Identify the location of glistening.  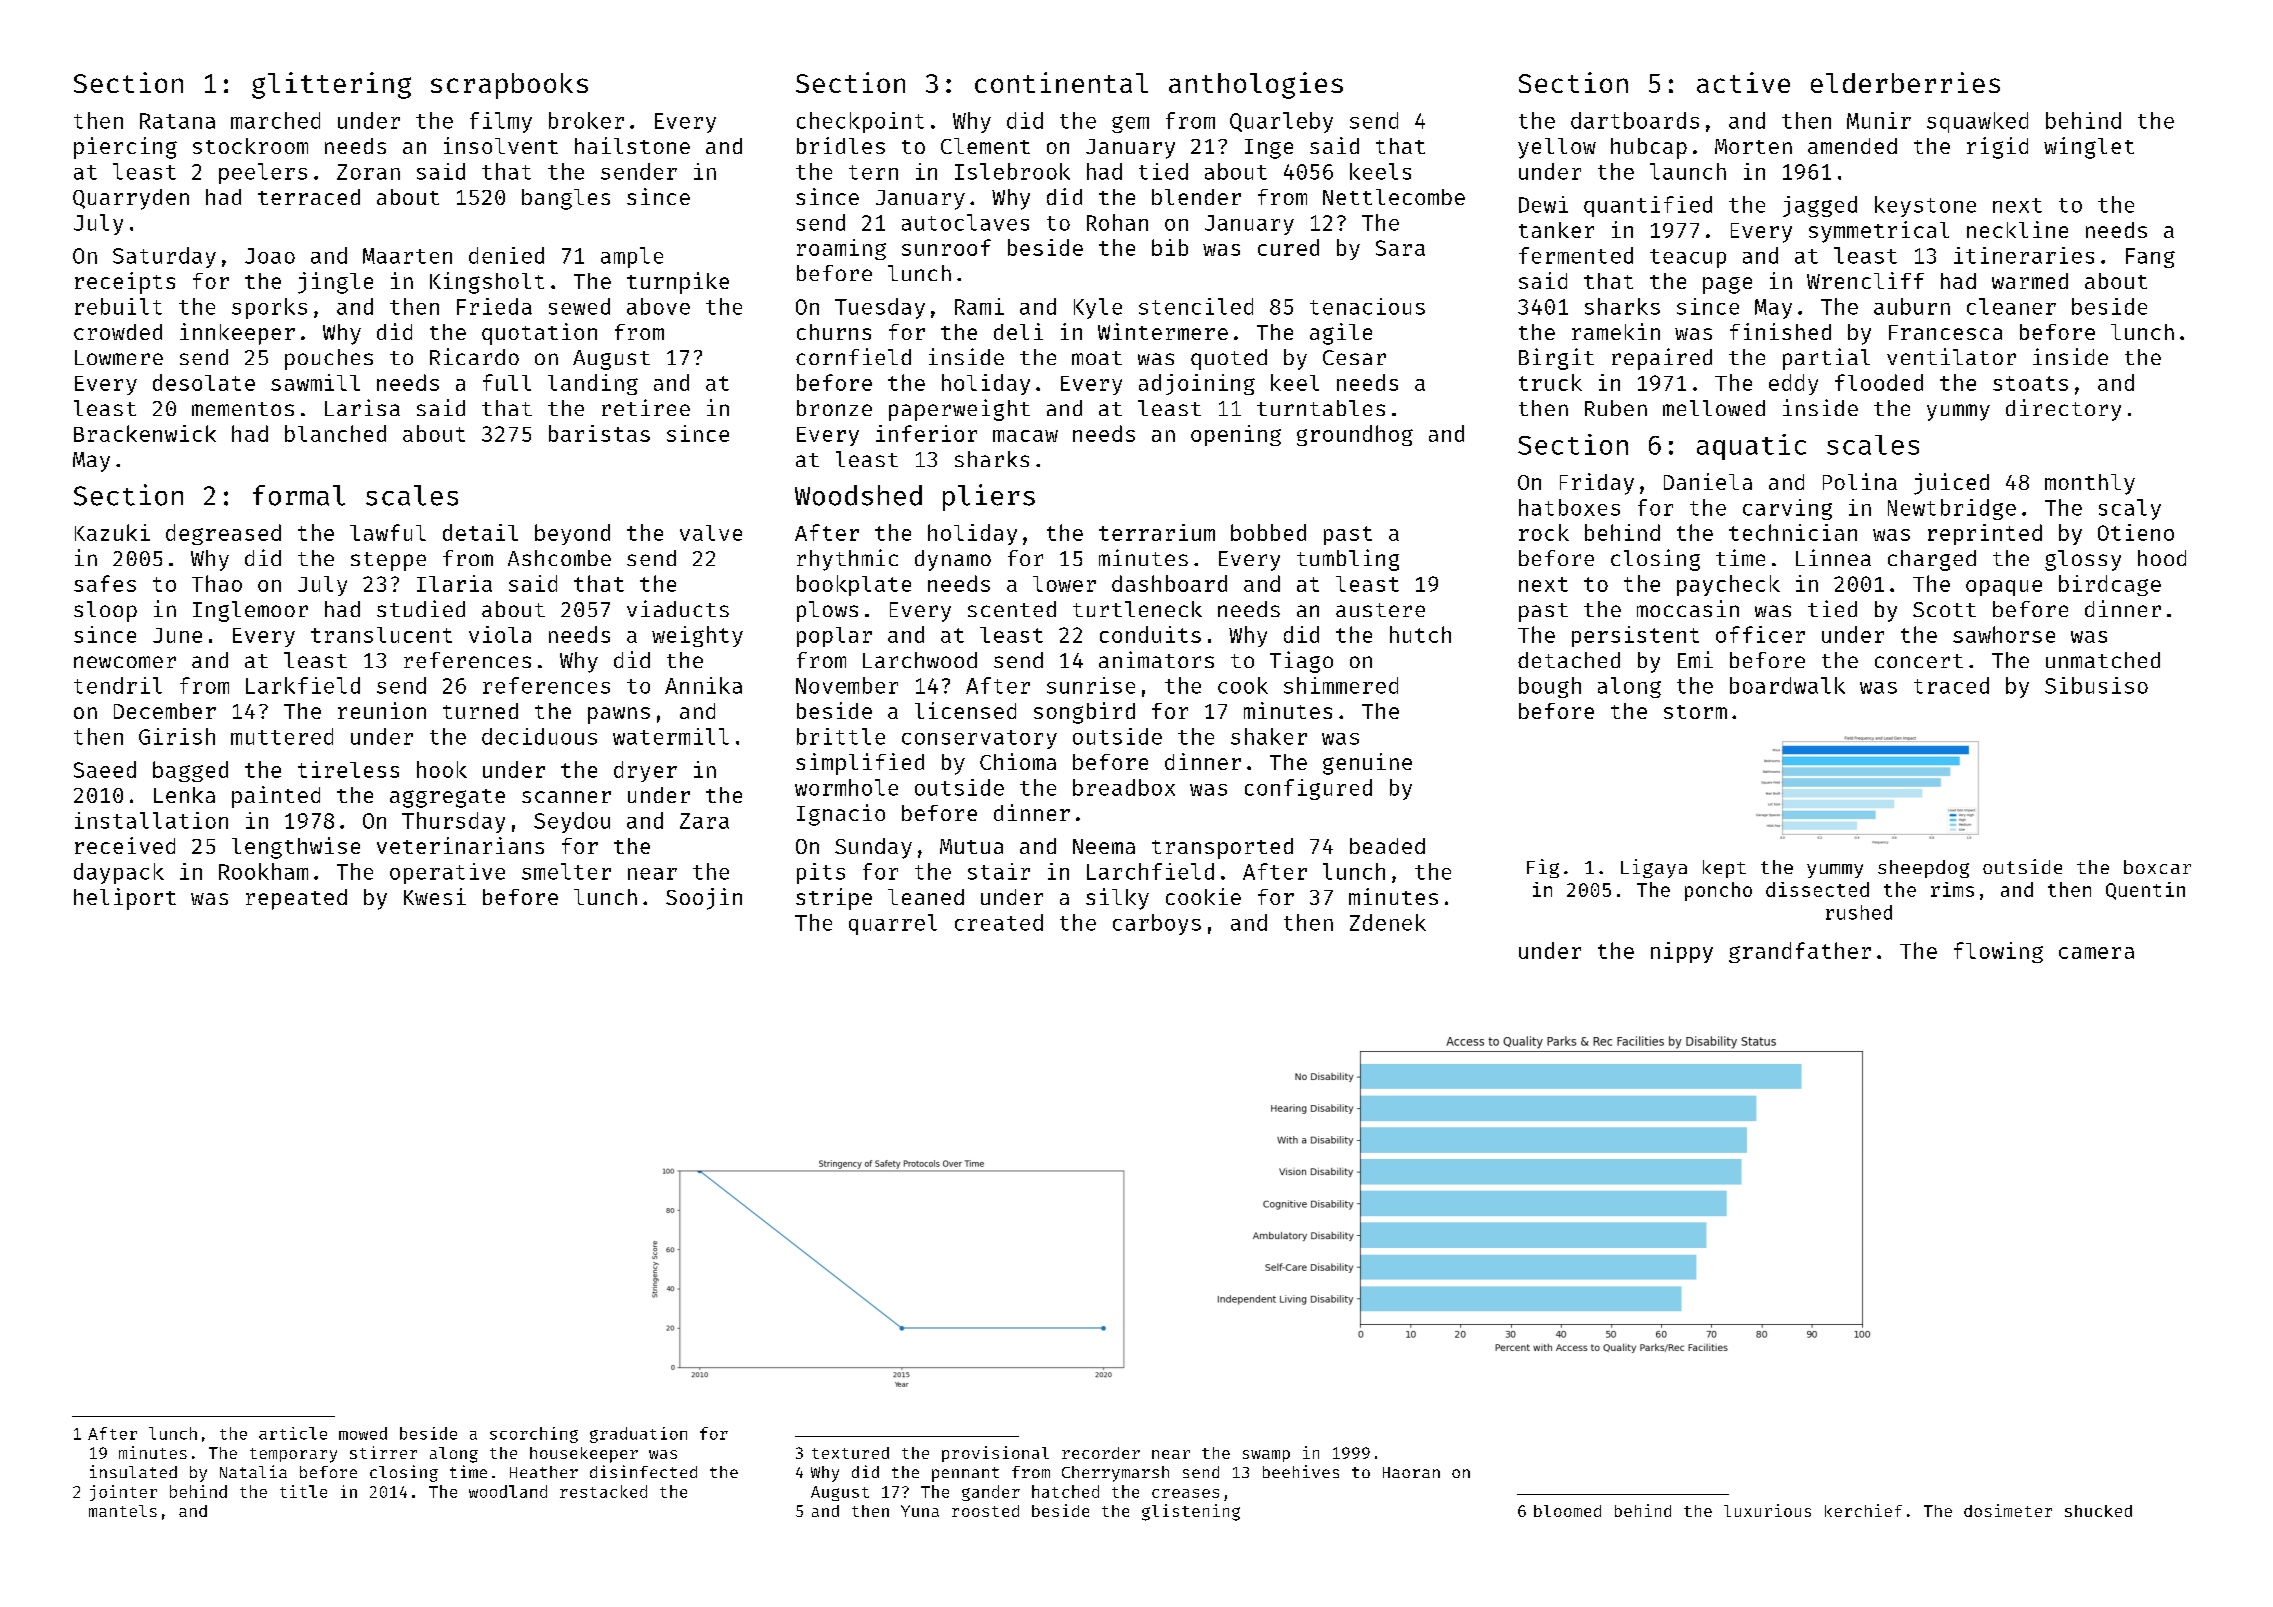
(1191, 1512).
